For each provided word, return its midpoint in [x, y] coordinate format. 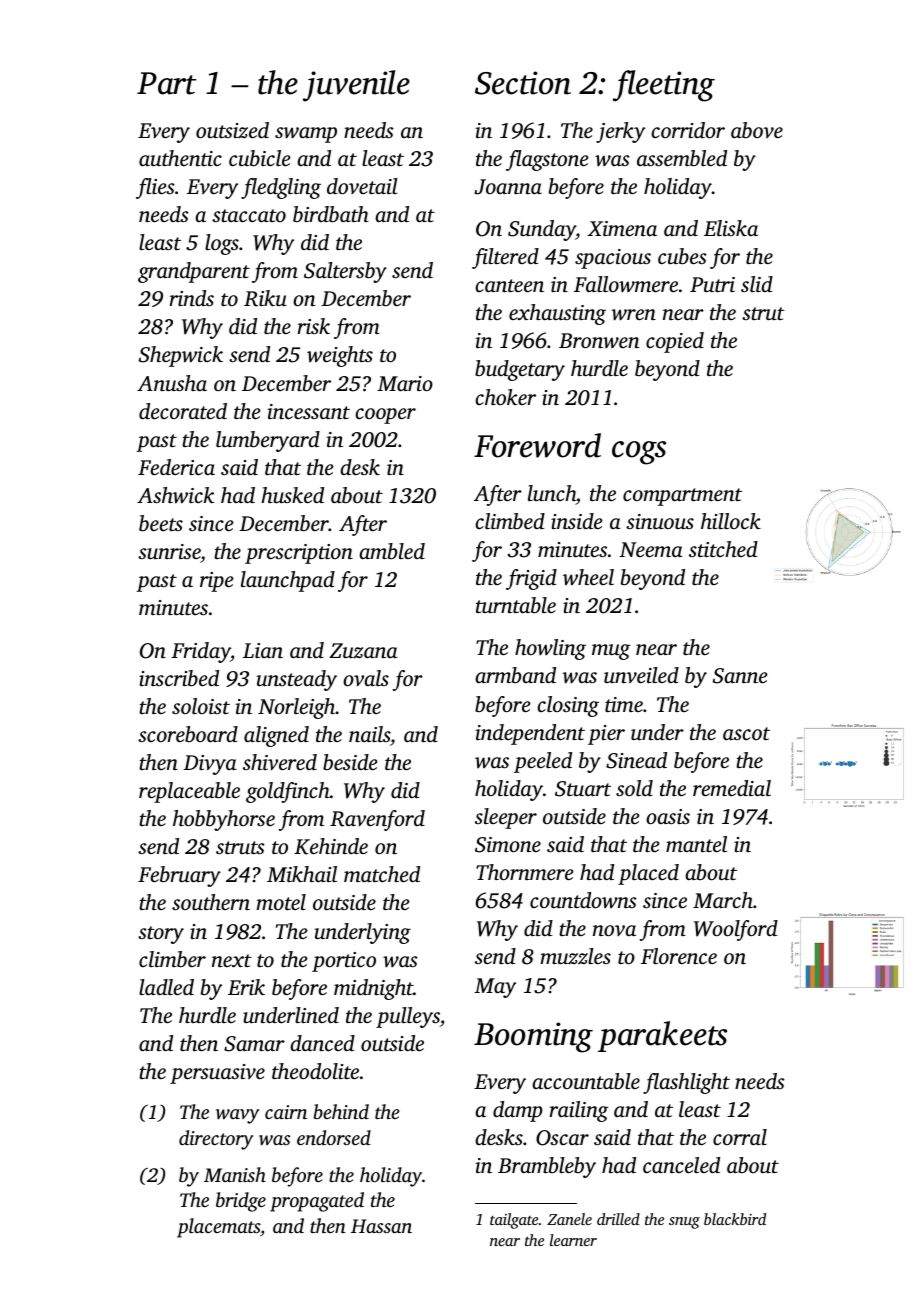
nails [369, 734]
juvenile [356, 86]
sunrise [169, 551]
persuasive [217, 1074]
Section [523, 83]
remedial [732, 788]
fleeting [664, 86]
